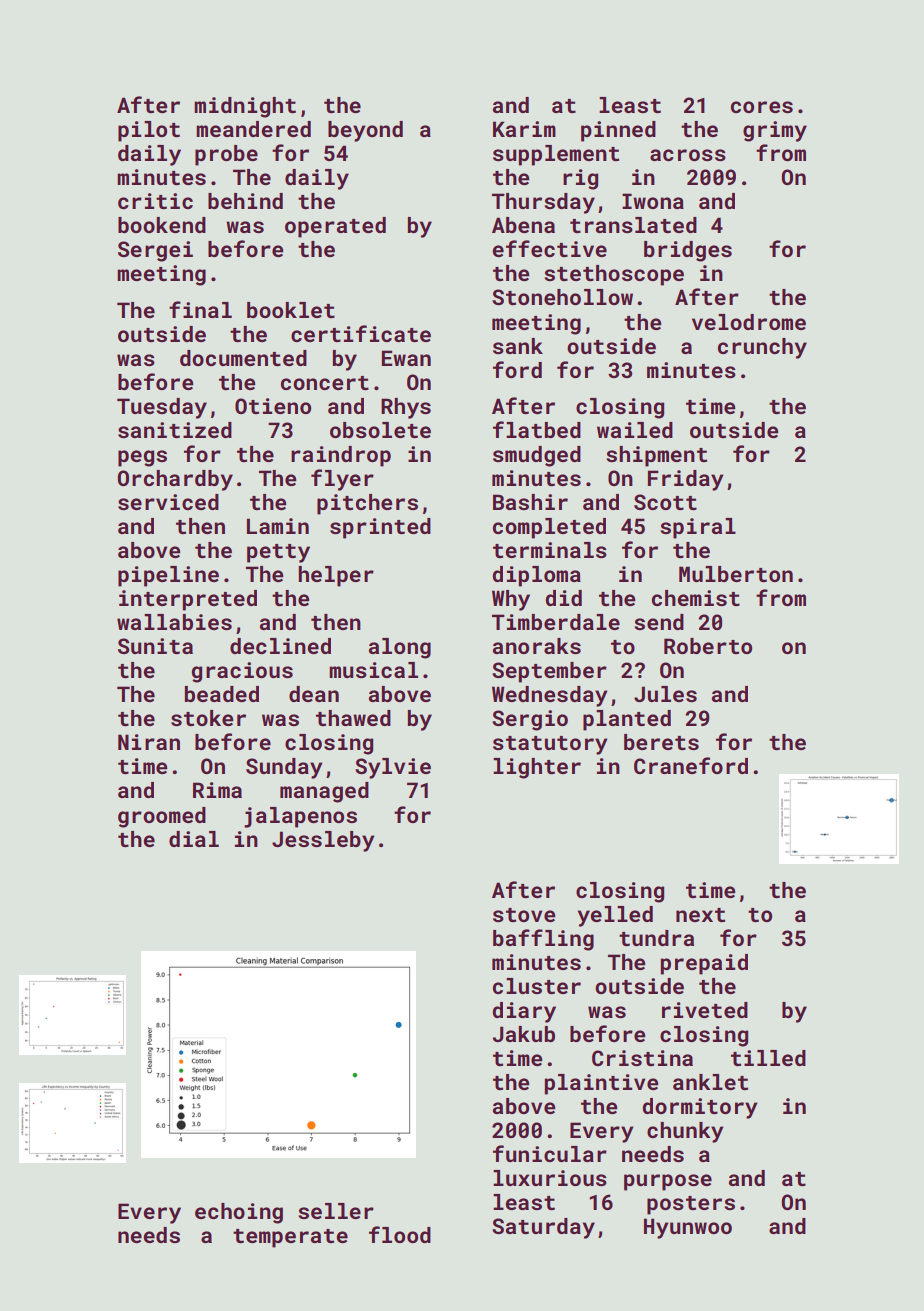 The image size is (924, 1311). Describe the element at coordinates (688, 1228) in the page. I see `Hyunwoo` at that location.
